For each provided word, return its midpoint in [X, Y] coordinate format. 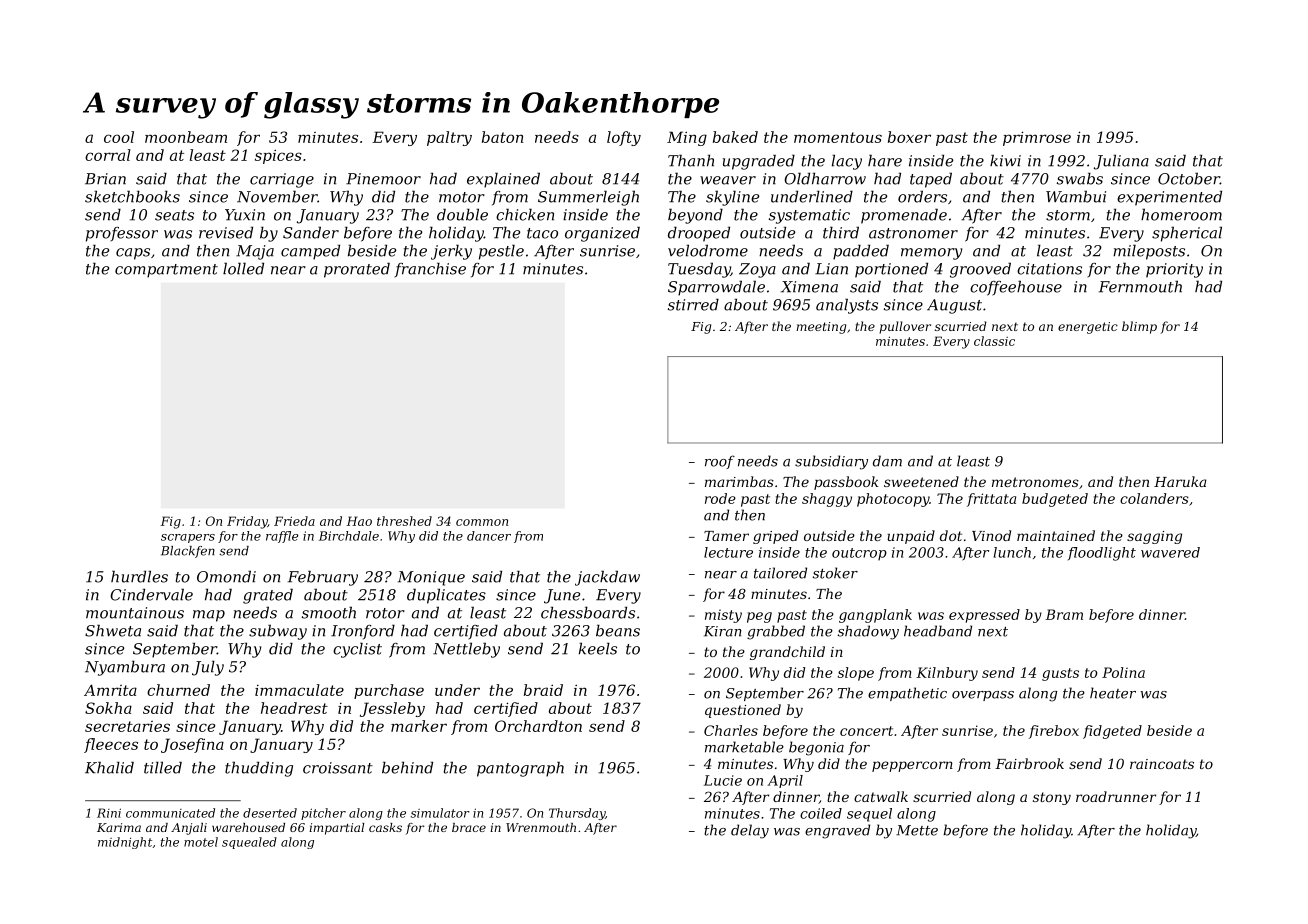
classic [994, 341]
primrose [1037, 138]
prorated [357, 270]
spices [278, 156]
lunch [1012, 552]
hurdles [139, 576]
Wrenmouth [541, 827]
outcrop [859, 554]
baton [503, 137]
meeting [821, 328]
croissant [338, 768]
